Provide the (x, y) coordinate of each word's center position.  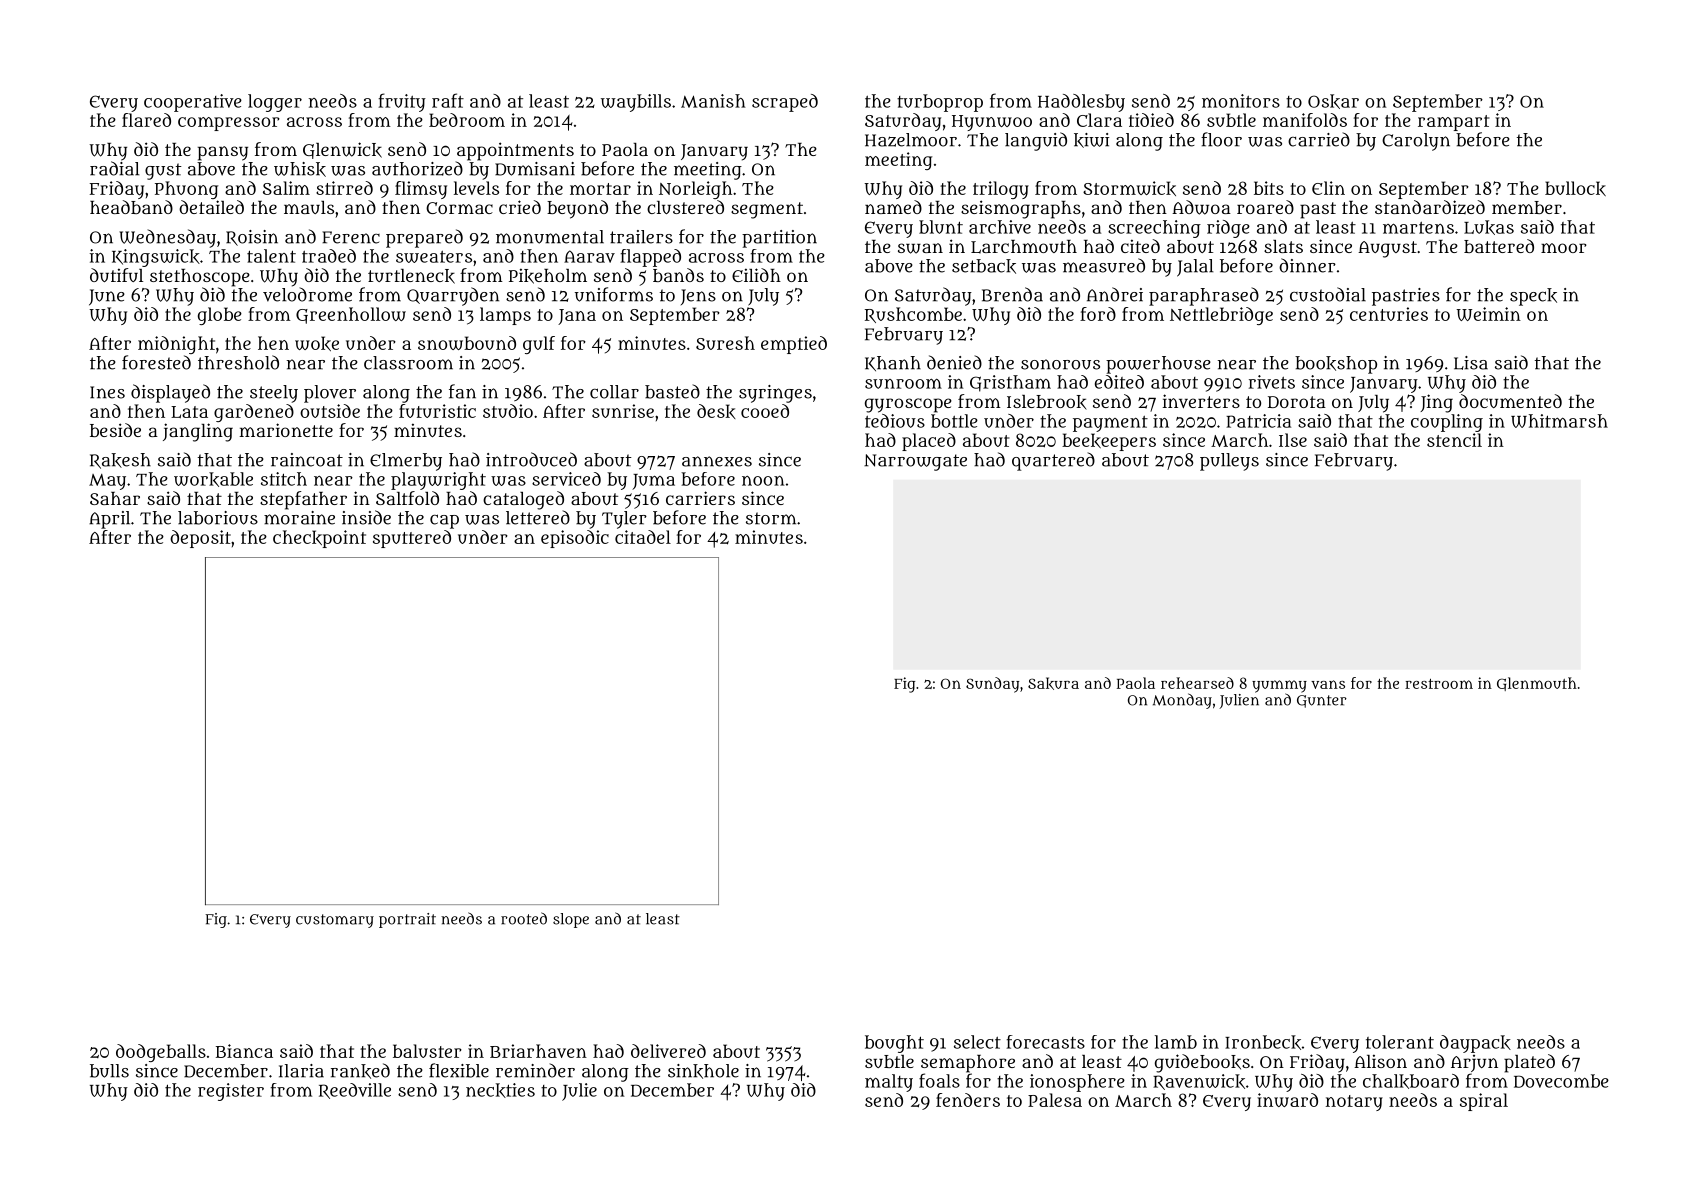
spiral (1484, 1102)
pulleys (1229, 462)
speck (1533, 297)
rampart (1453, 123)
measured (1104, 265)
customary (335, 921)
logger (275, 103)
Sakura (1053, 683)
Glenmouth (1537, 684)
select (977, 1042)
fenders (968, 1100)
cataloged (523, 500)
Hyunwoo (992, 123)
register (231, 1092)
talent (271, 256)
